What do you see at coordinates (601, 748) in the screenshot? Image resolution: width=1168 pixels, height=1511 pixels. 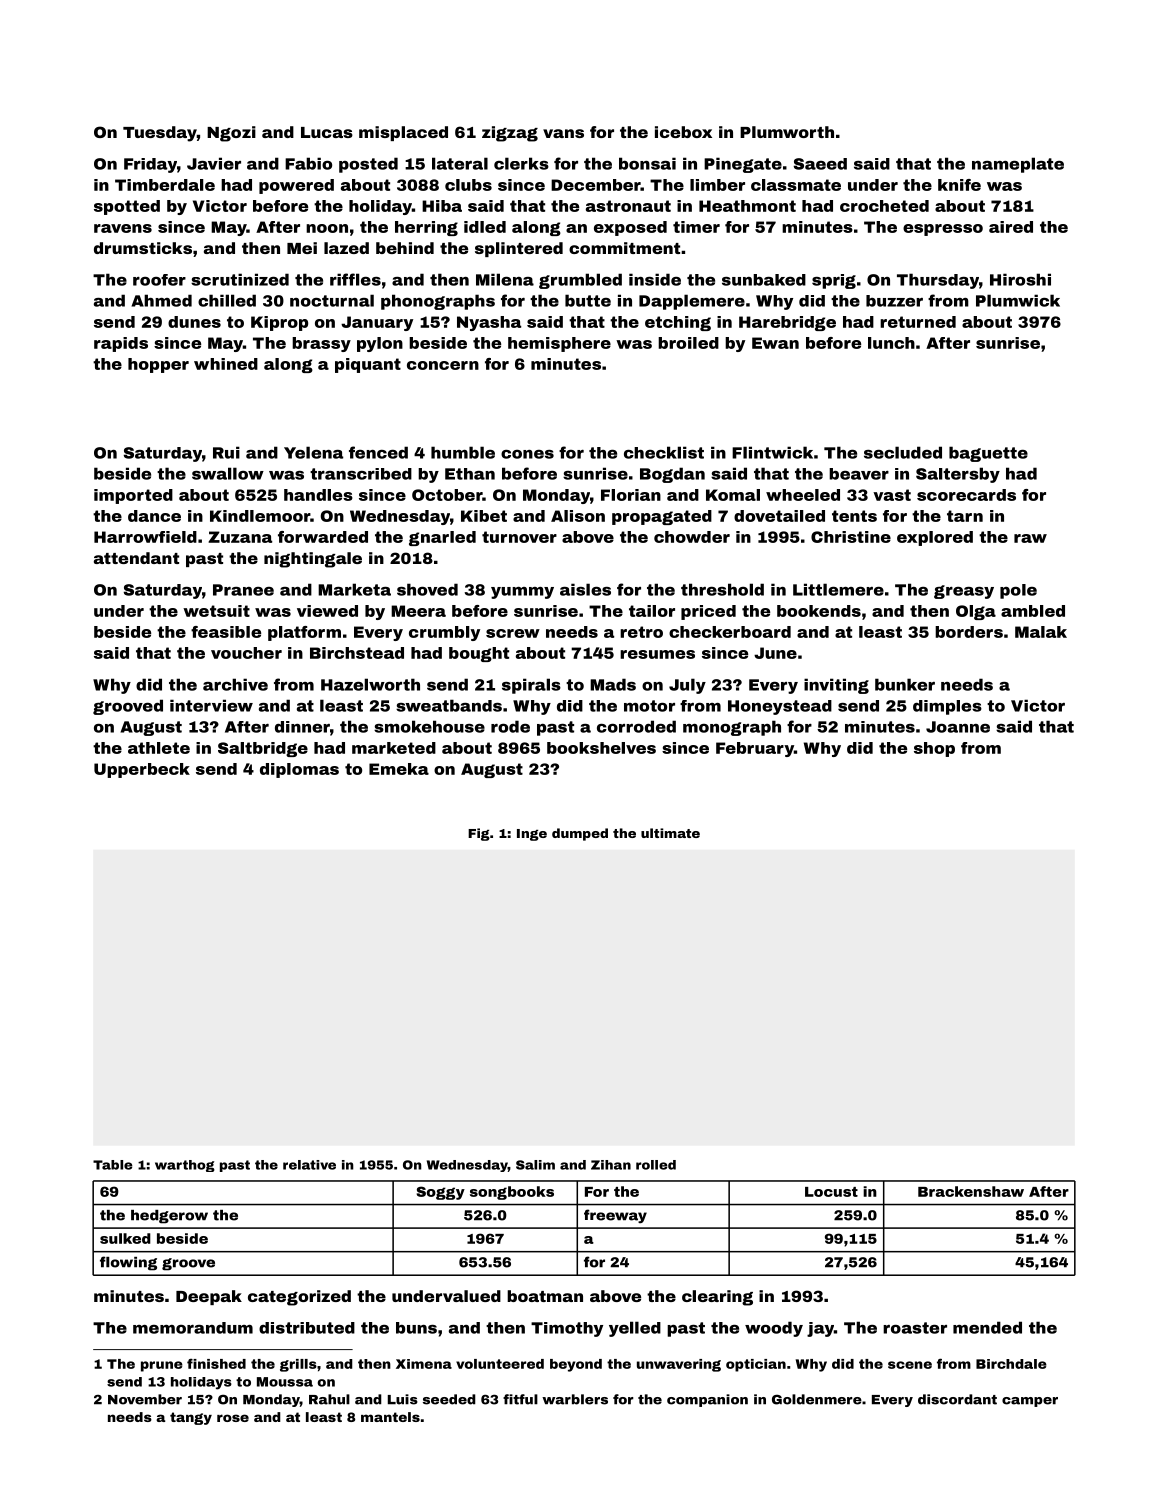 I see `bookshelves` at bounding box center [601, 748].
